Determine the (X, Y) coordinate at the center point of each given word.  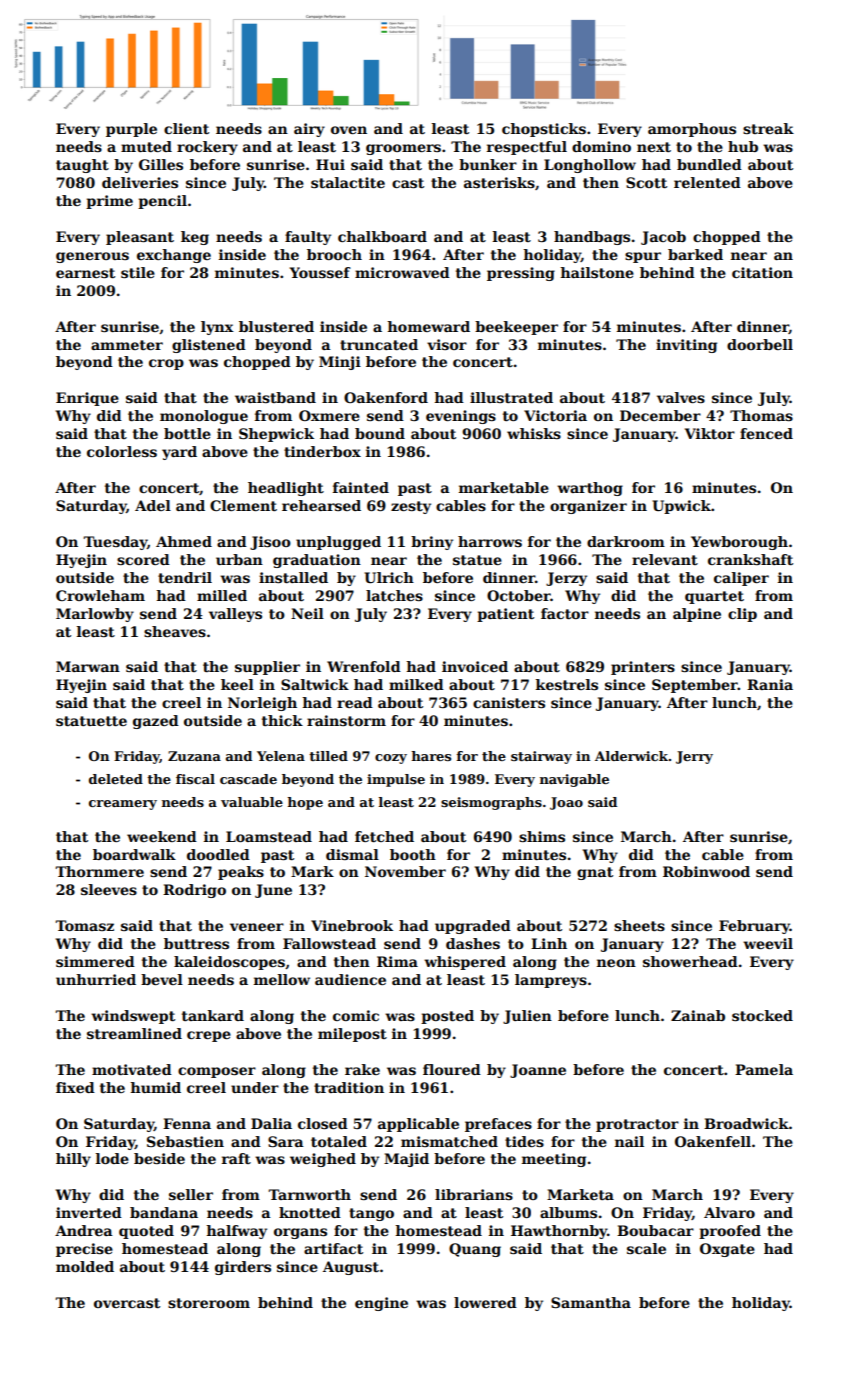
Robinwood (706, 871)
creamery (123, 805)
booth (413, 854)
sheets (639, 925)
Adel (153, 505)
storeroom (209, 1303)
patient (505, 615)
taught (82, 166)
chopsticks (544, 130)
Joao (566, 803)
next (654, 147)
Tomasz (84, 925)
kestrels (567, 684)
